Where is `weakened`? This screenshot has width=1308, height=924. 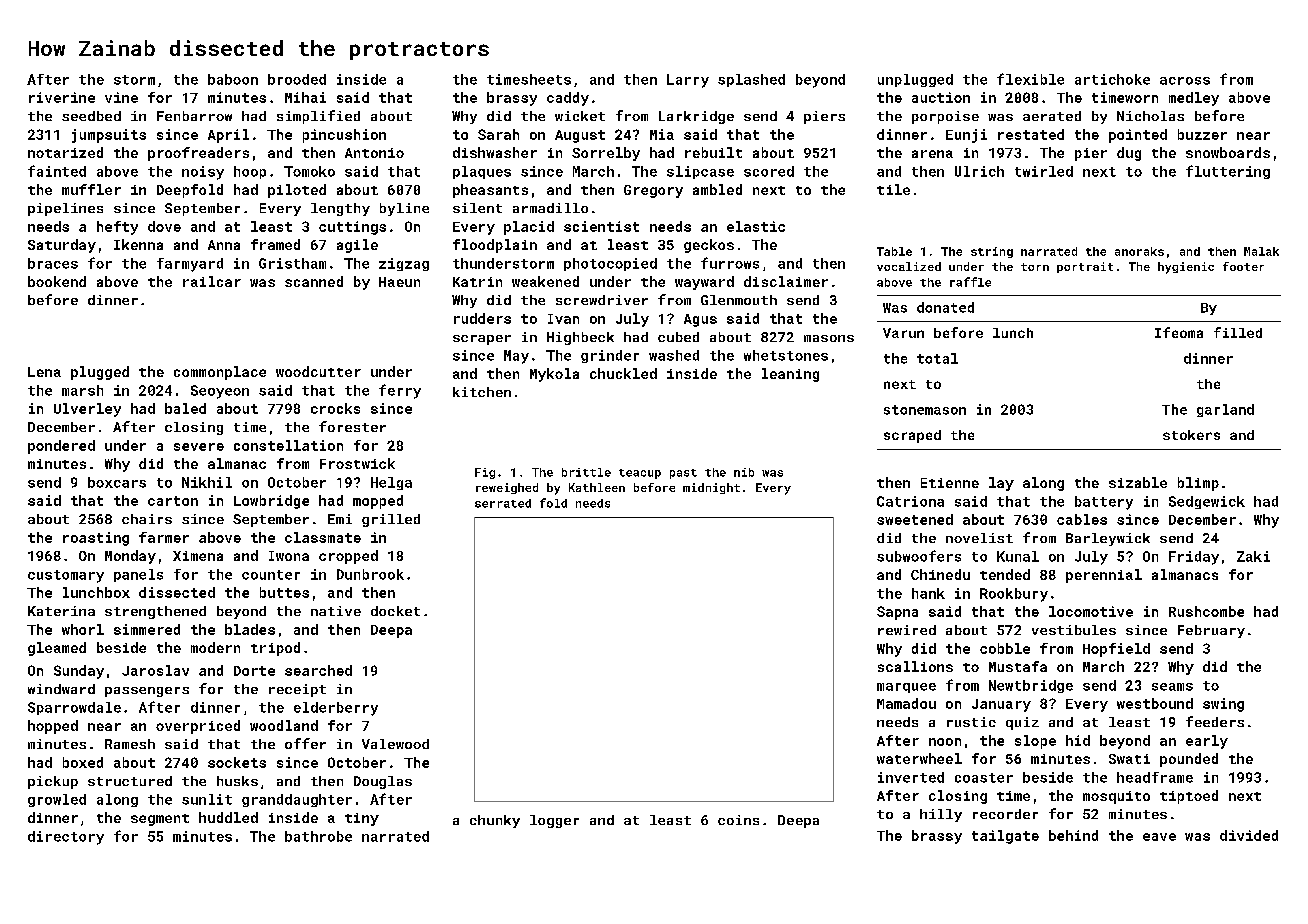 weakened is located at coordinates (545, 281).
